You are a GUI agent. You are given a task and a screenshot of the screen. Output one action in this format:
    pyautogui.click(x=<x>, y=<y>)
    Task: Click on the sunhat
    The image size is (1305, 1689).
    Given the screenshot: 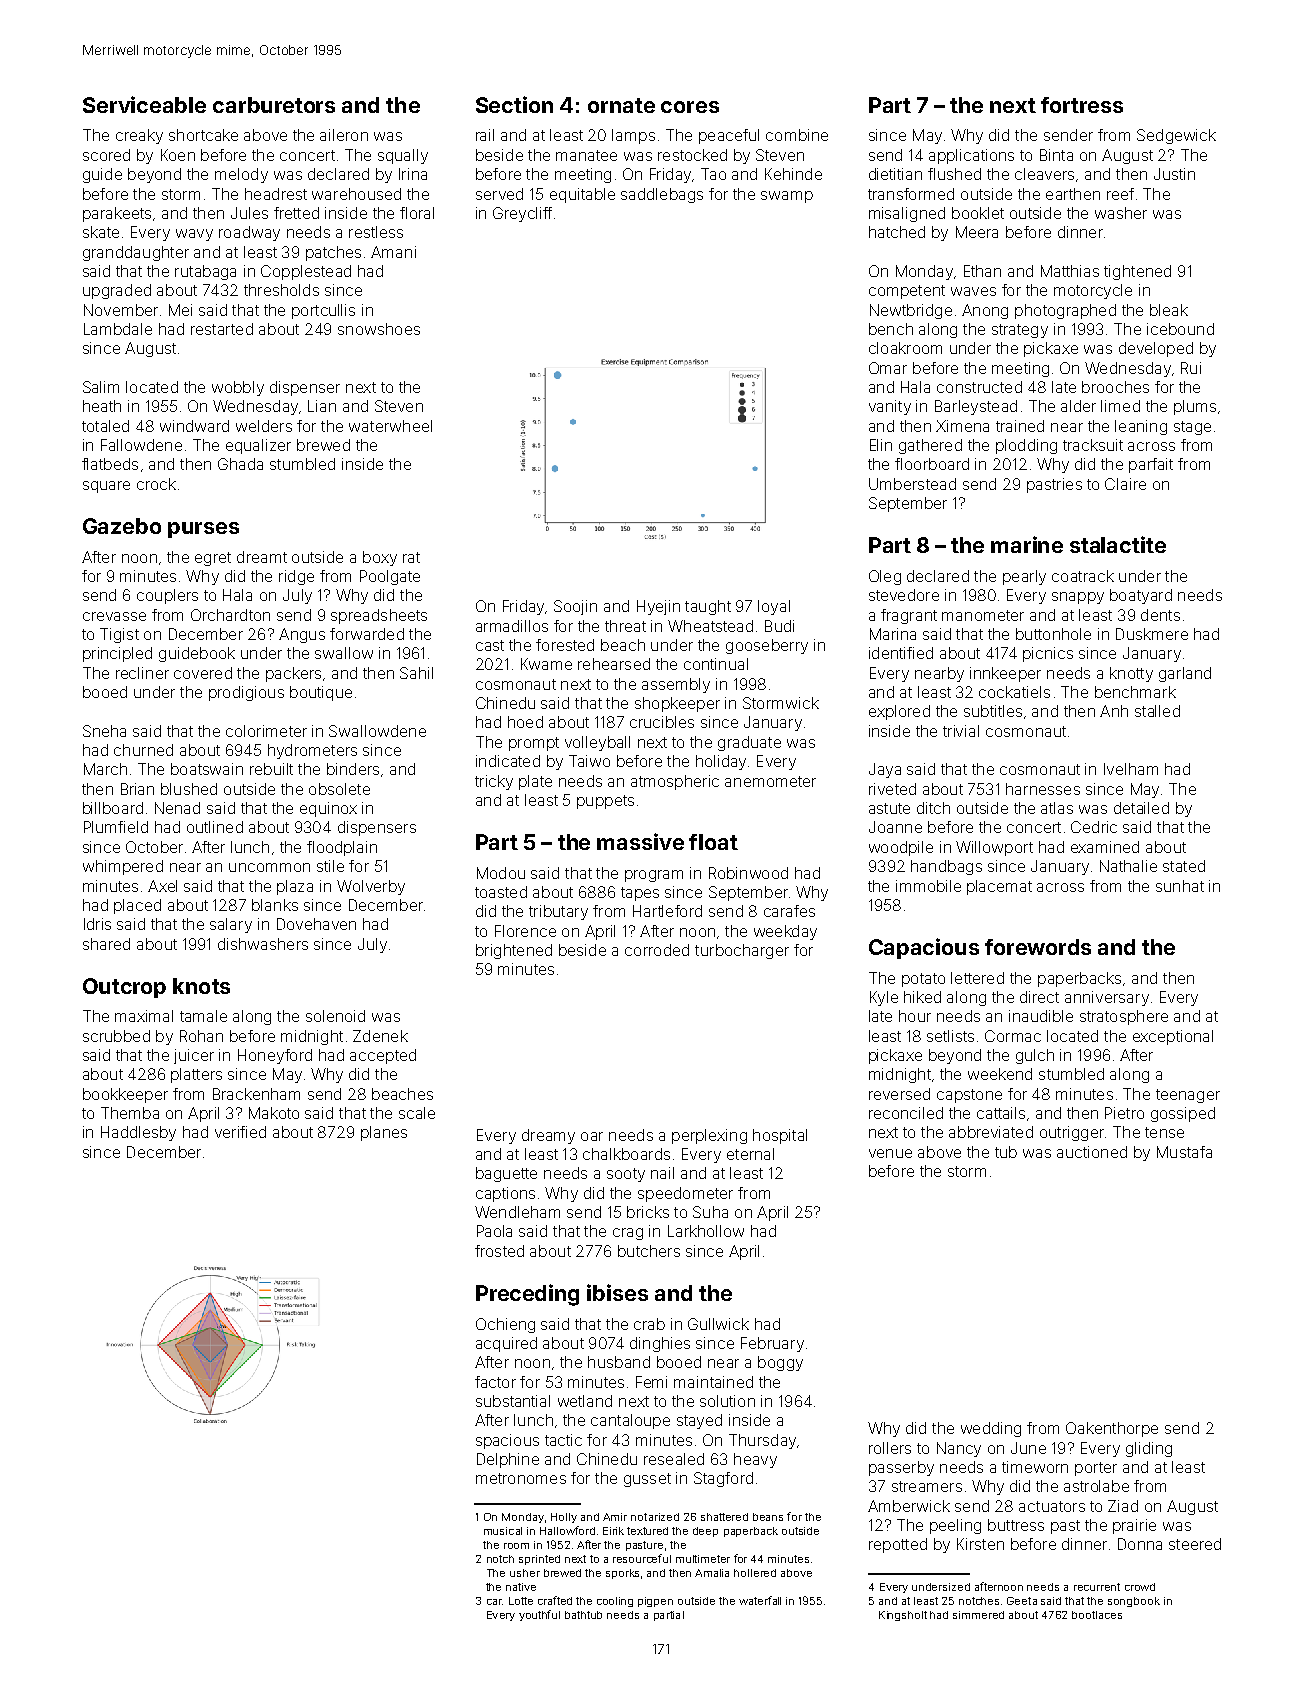 What is the action you would take?
    pyautogui.click(x=1180, y=886)
